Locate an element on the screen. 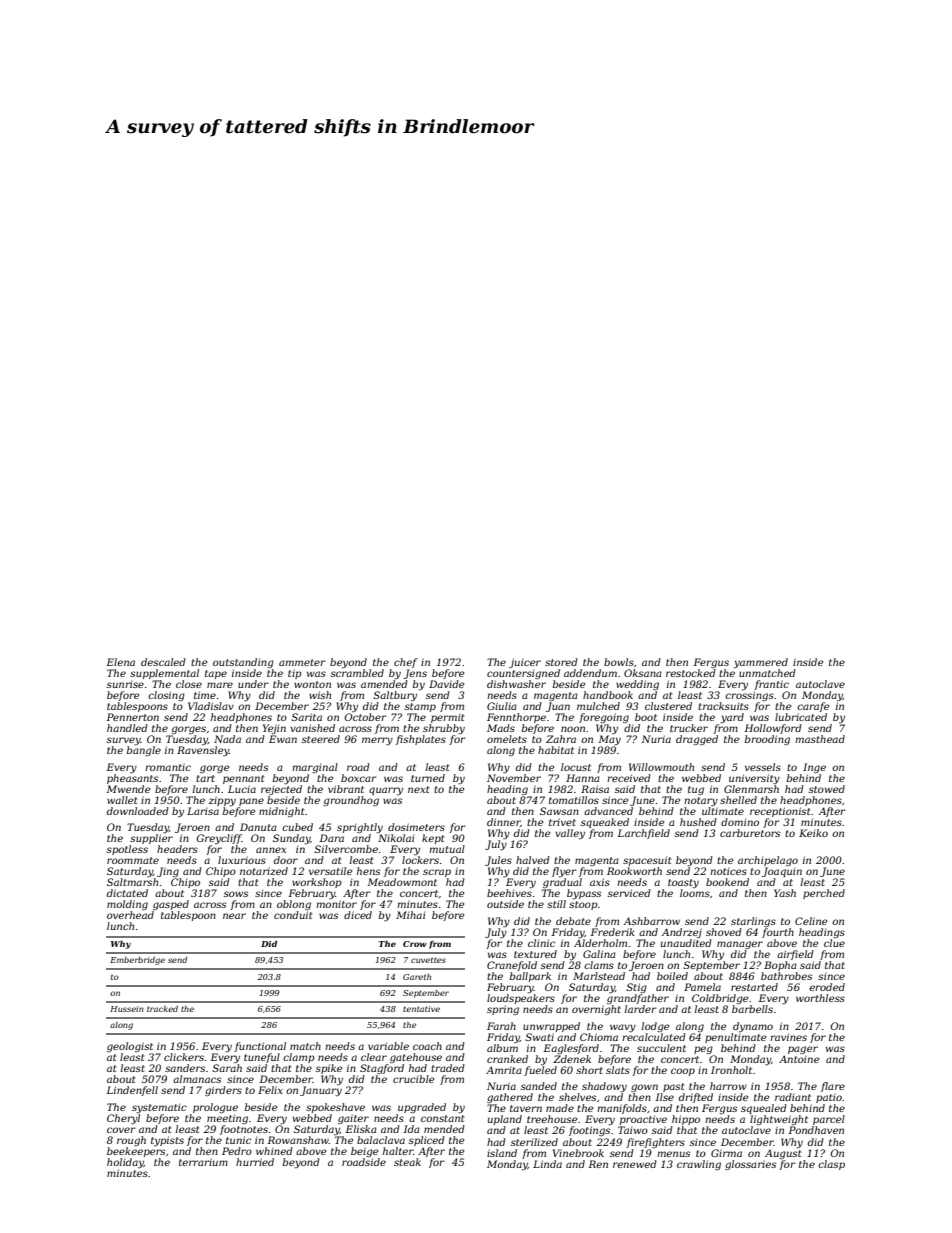  close is located at coordinates (189, 684).
